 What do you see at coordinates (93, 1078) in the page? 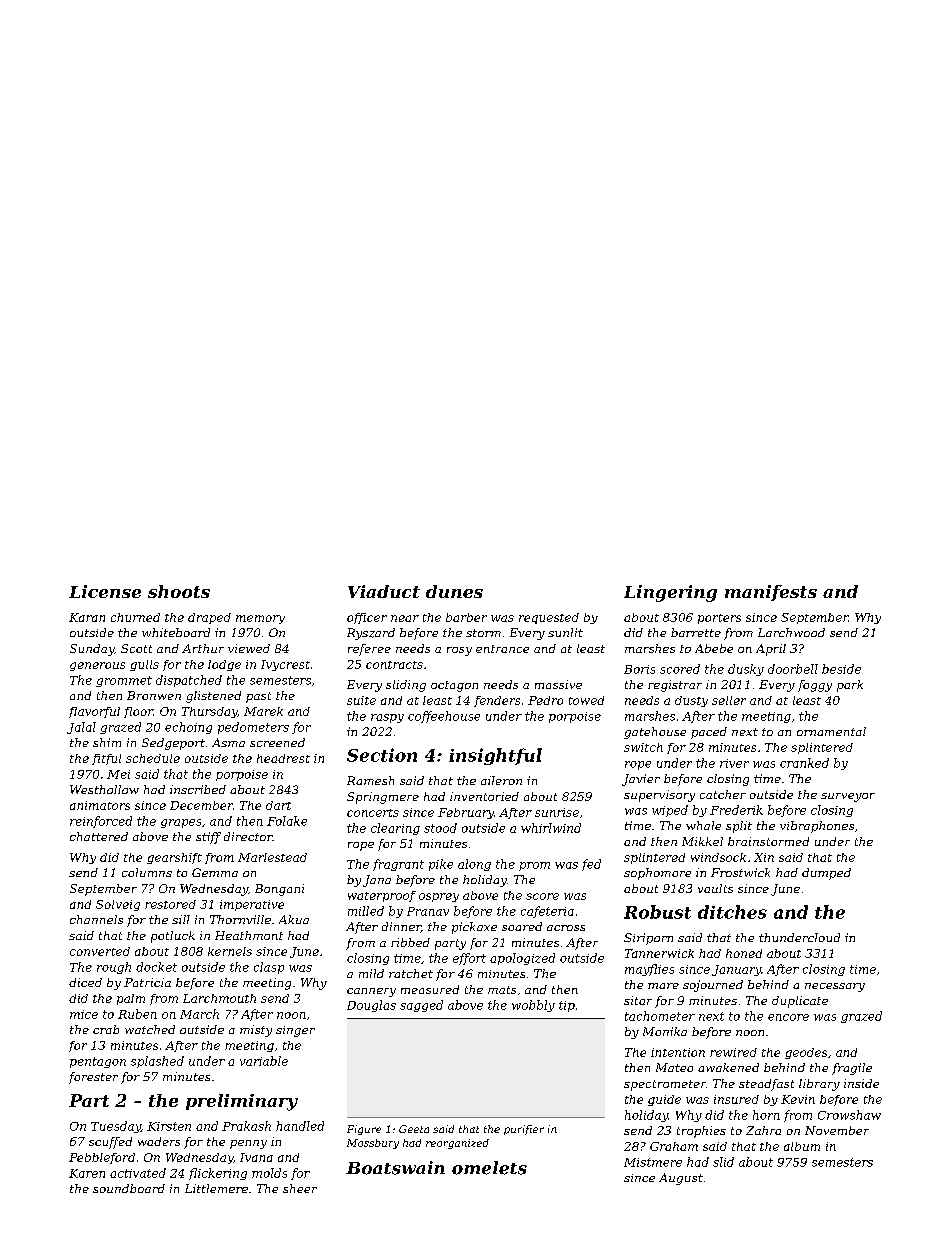
I see `forester` at bounding box center [93, 1078].
